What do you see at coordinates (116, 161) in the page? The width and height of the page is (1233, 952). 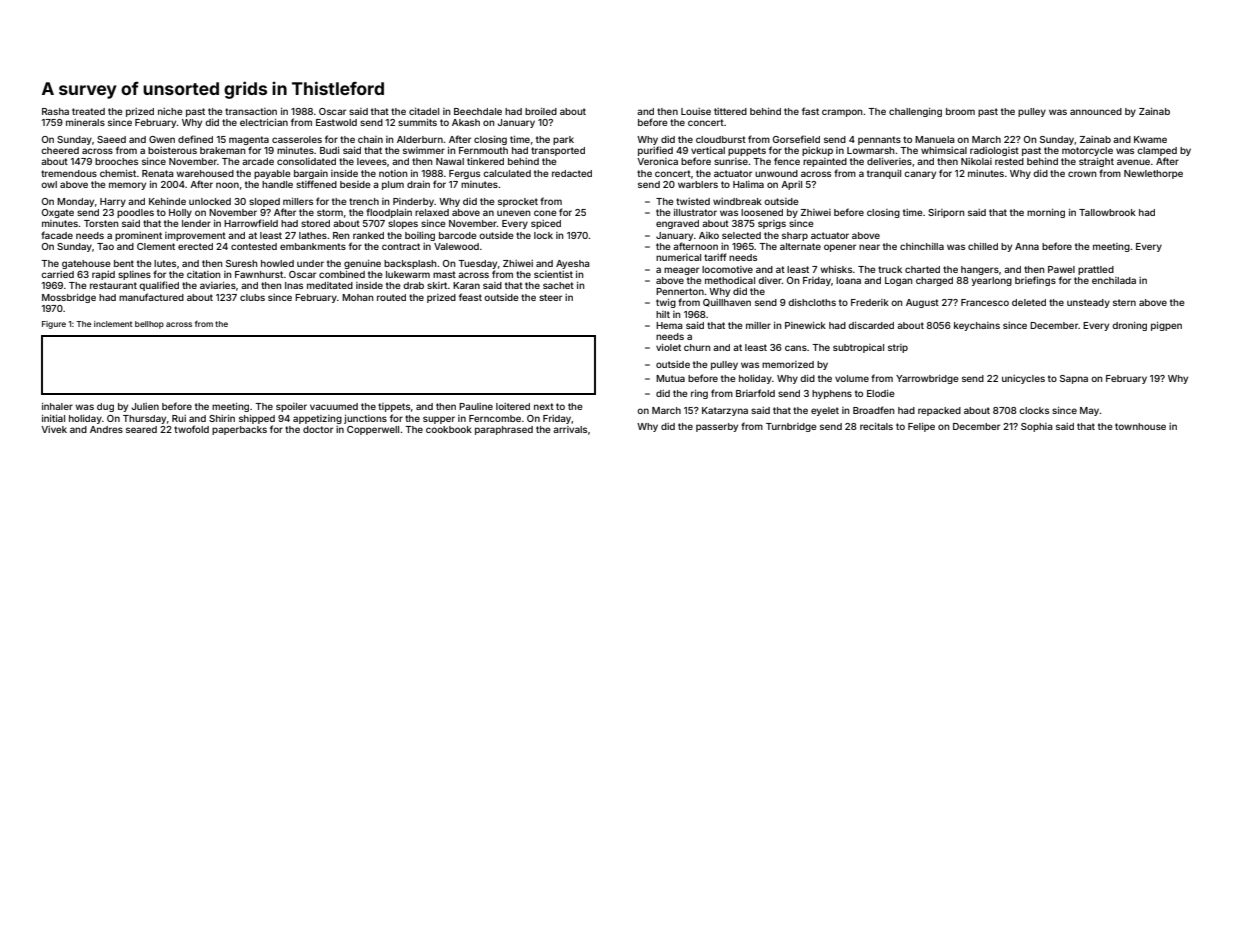 I see `brooches` at bounding box center [116, 161].
